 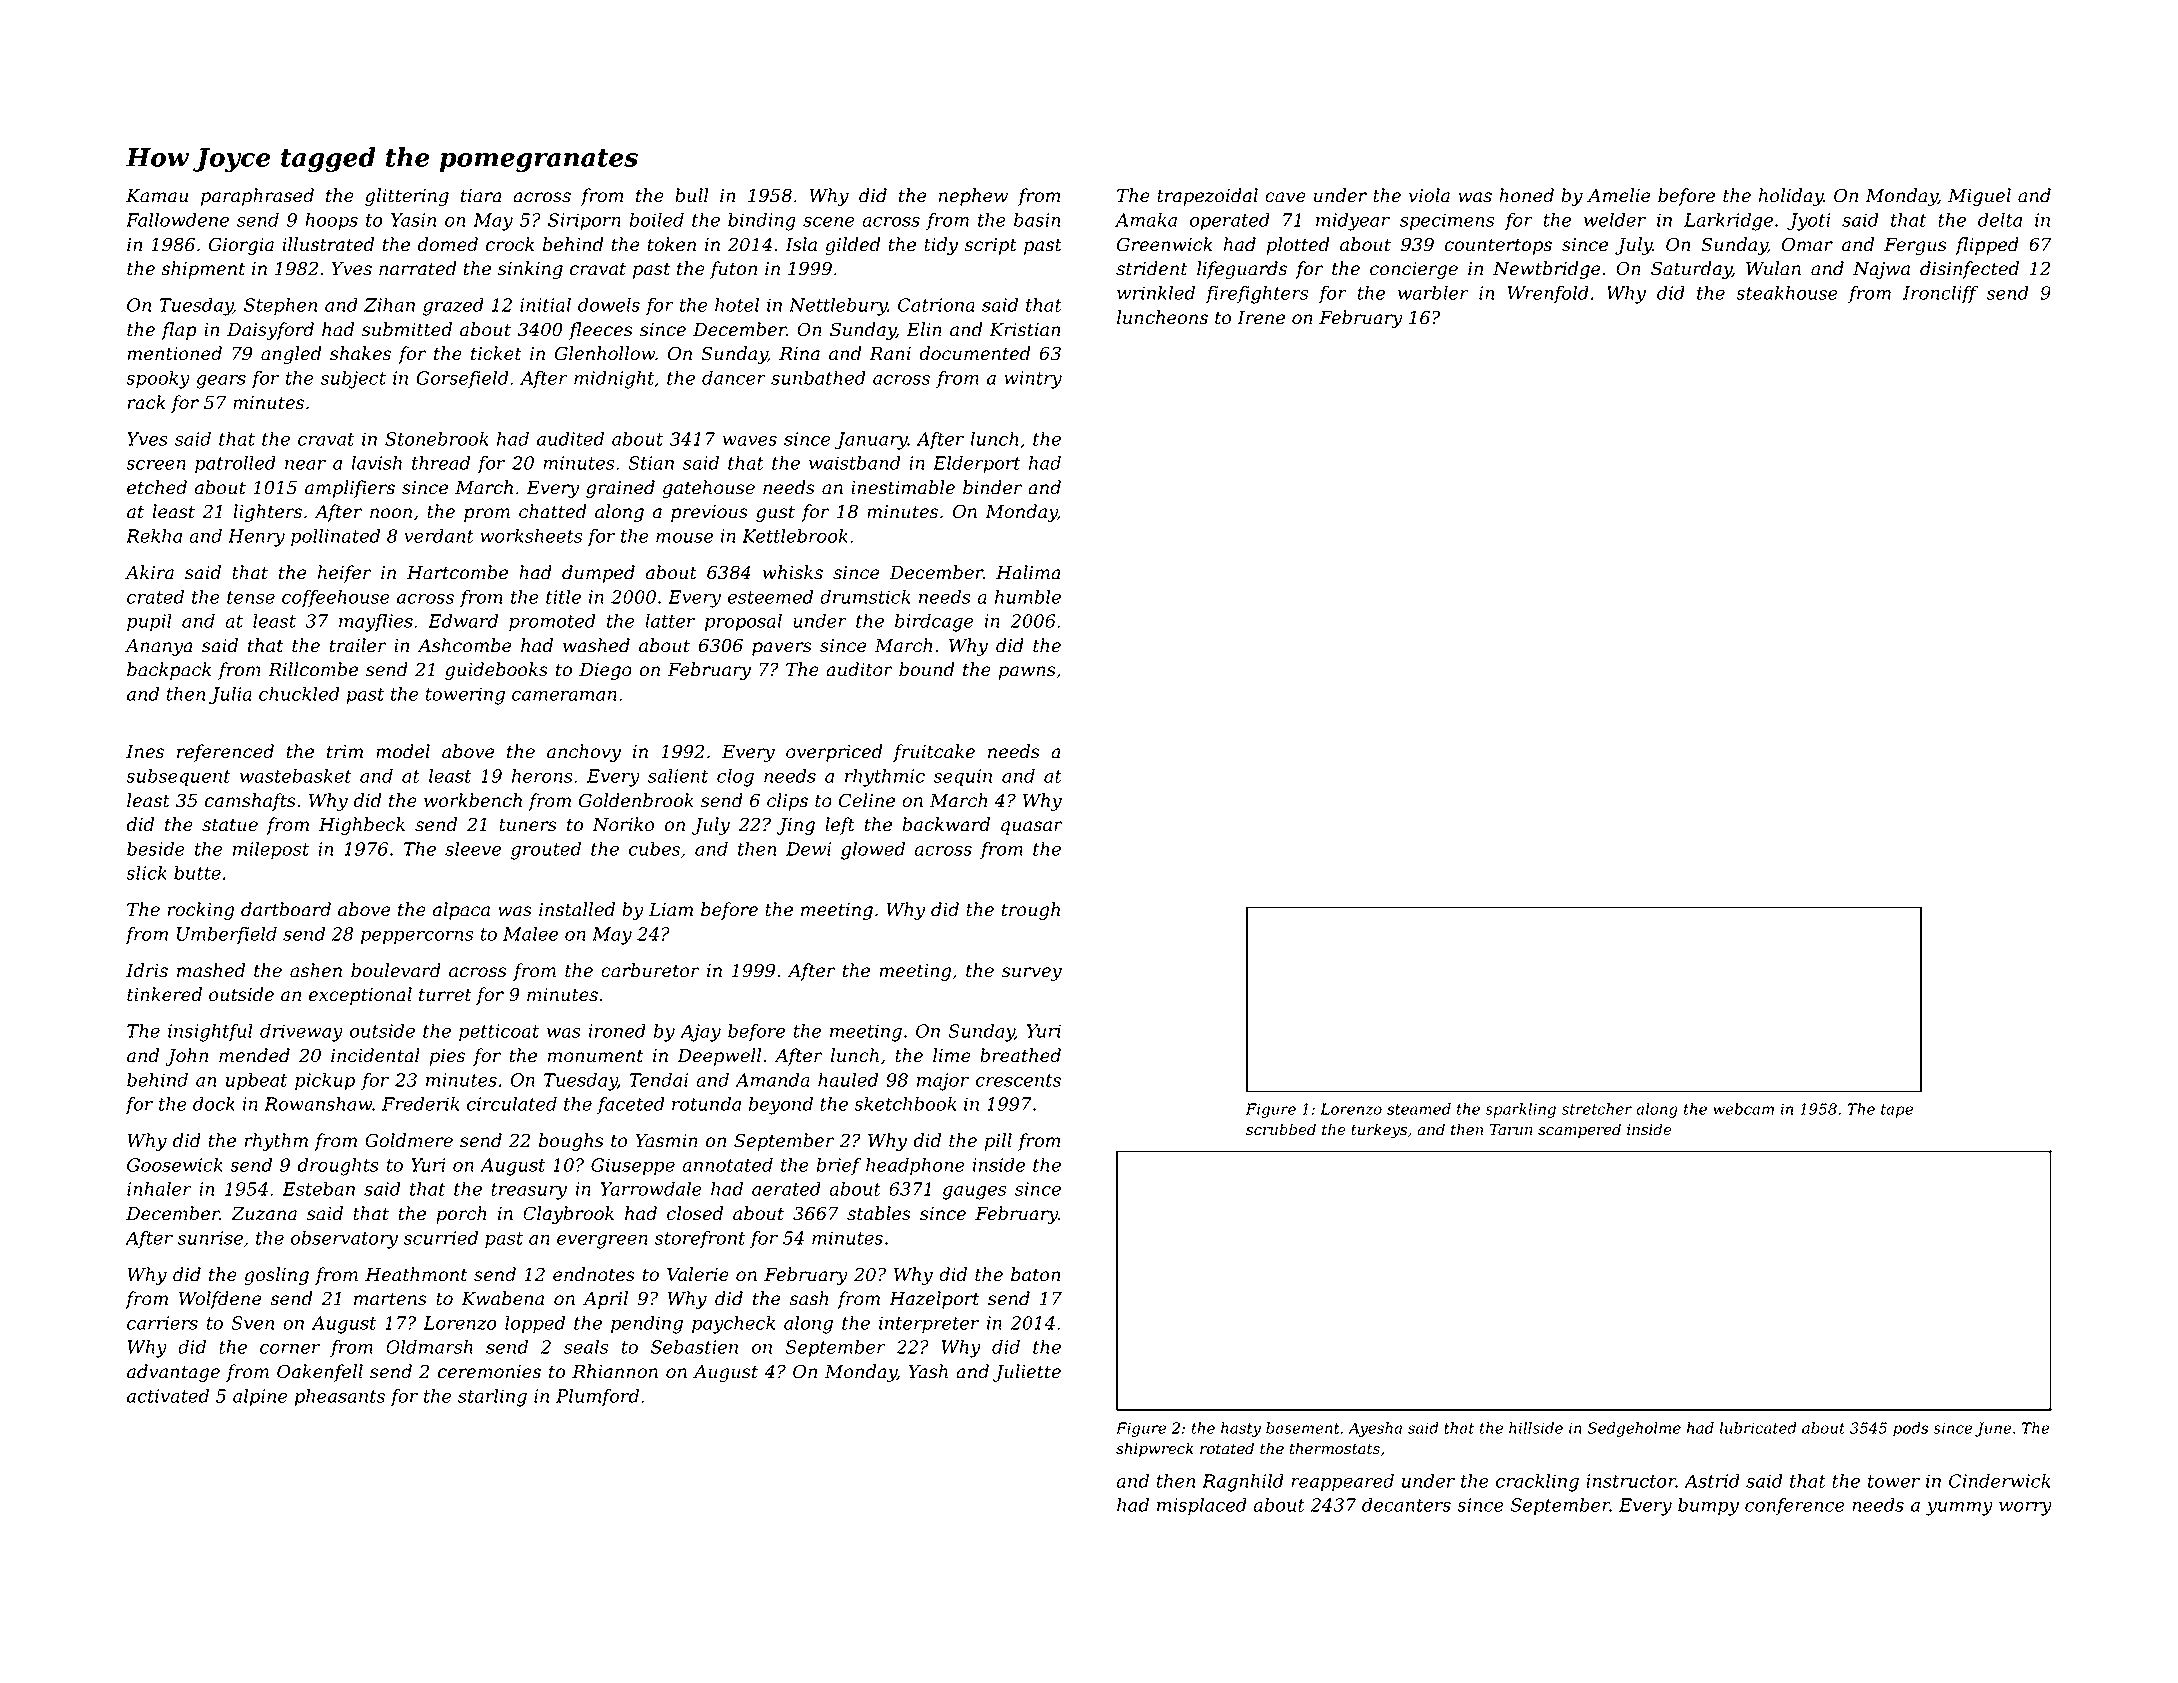 I want to click on anchovy, so click(x=584, y=753).
